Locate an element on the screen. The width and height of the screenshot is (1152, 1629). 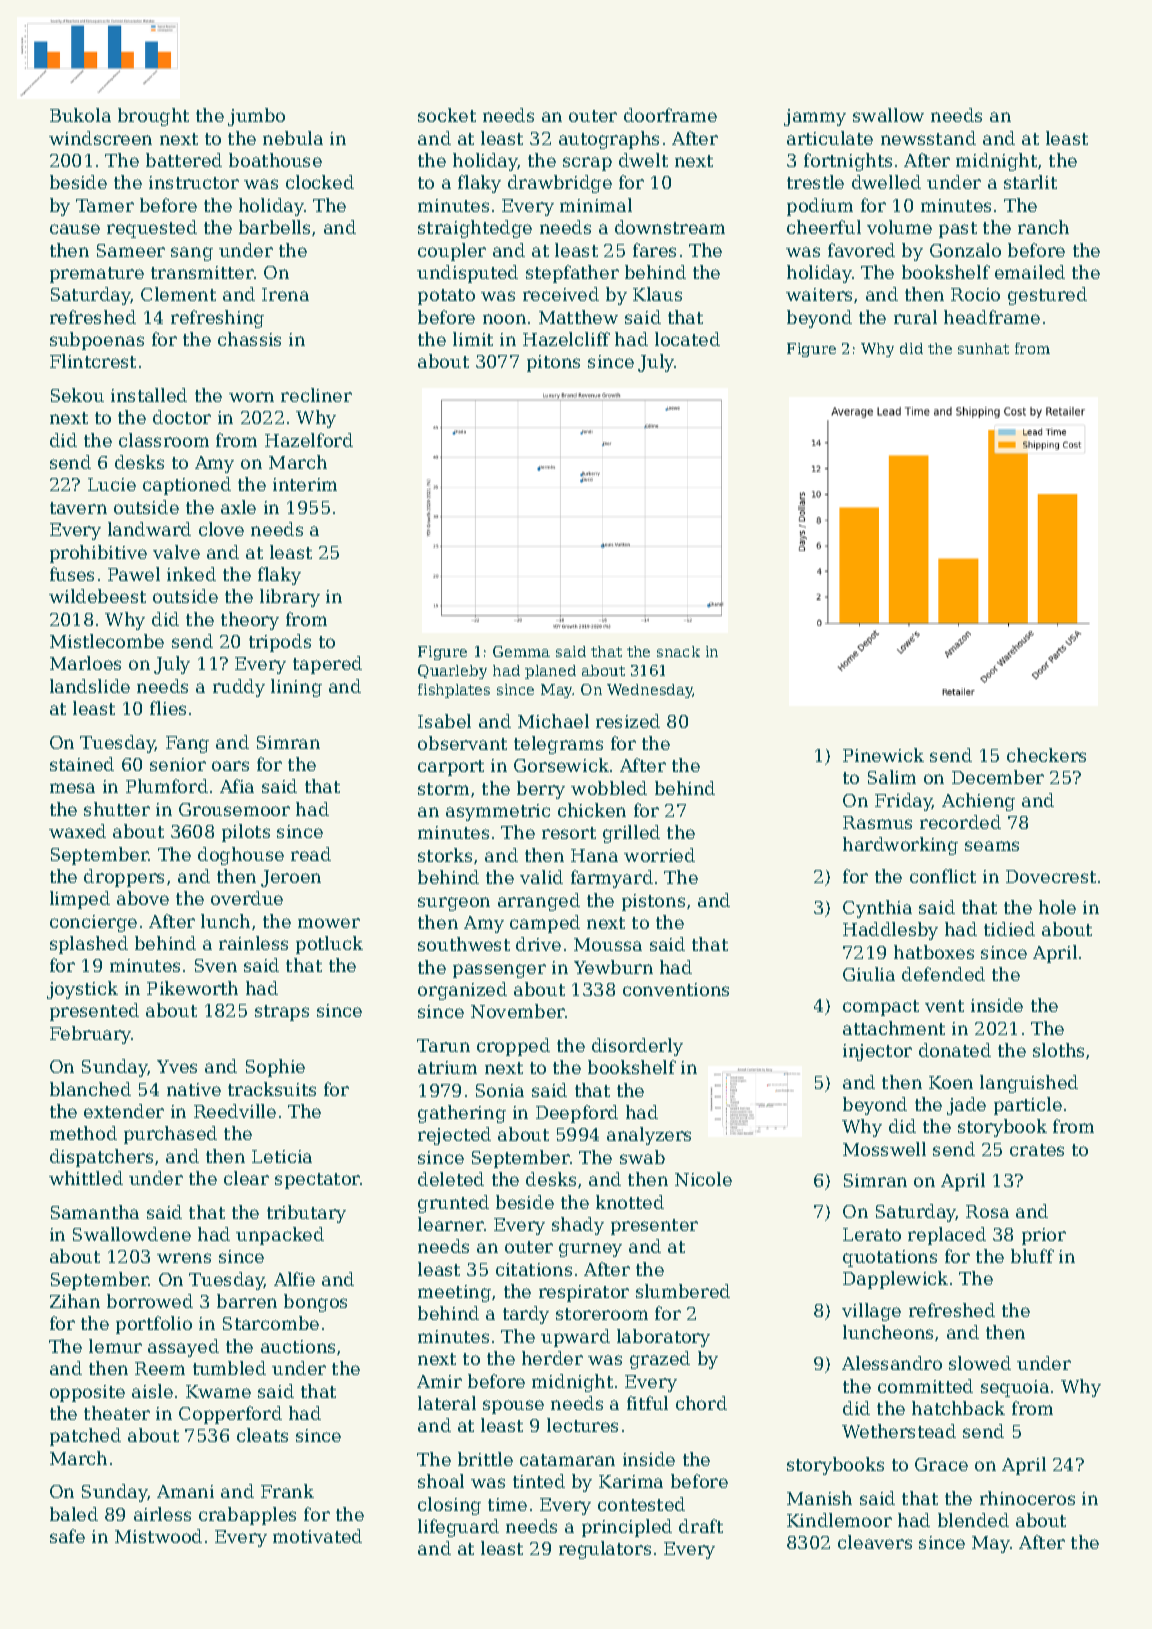
patched is located at coordinates (85, 1437).
